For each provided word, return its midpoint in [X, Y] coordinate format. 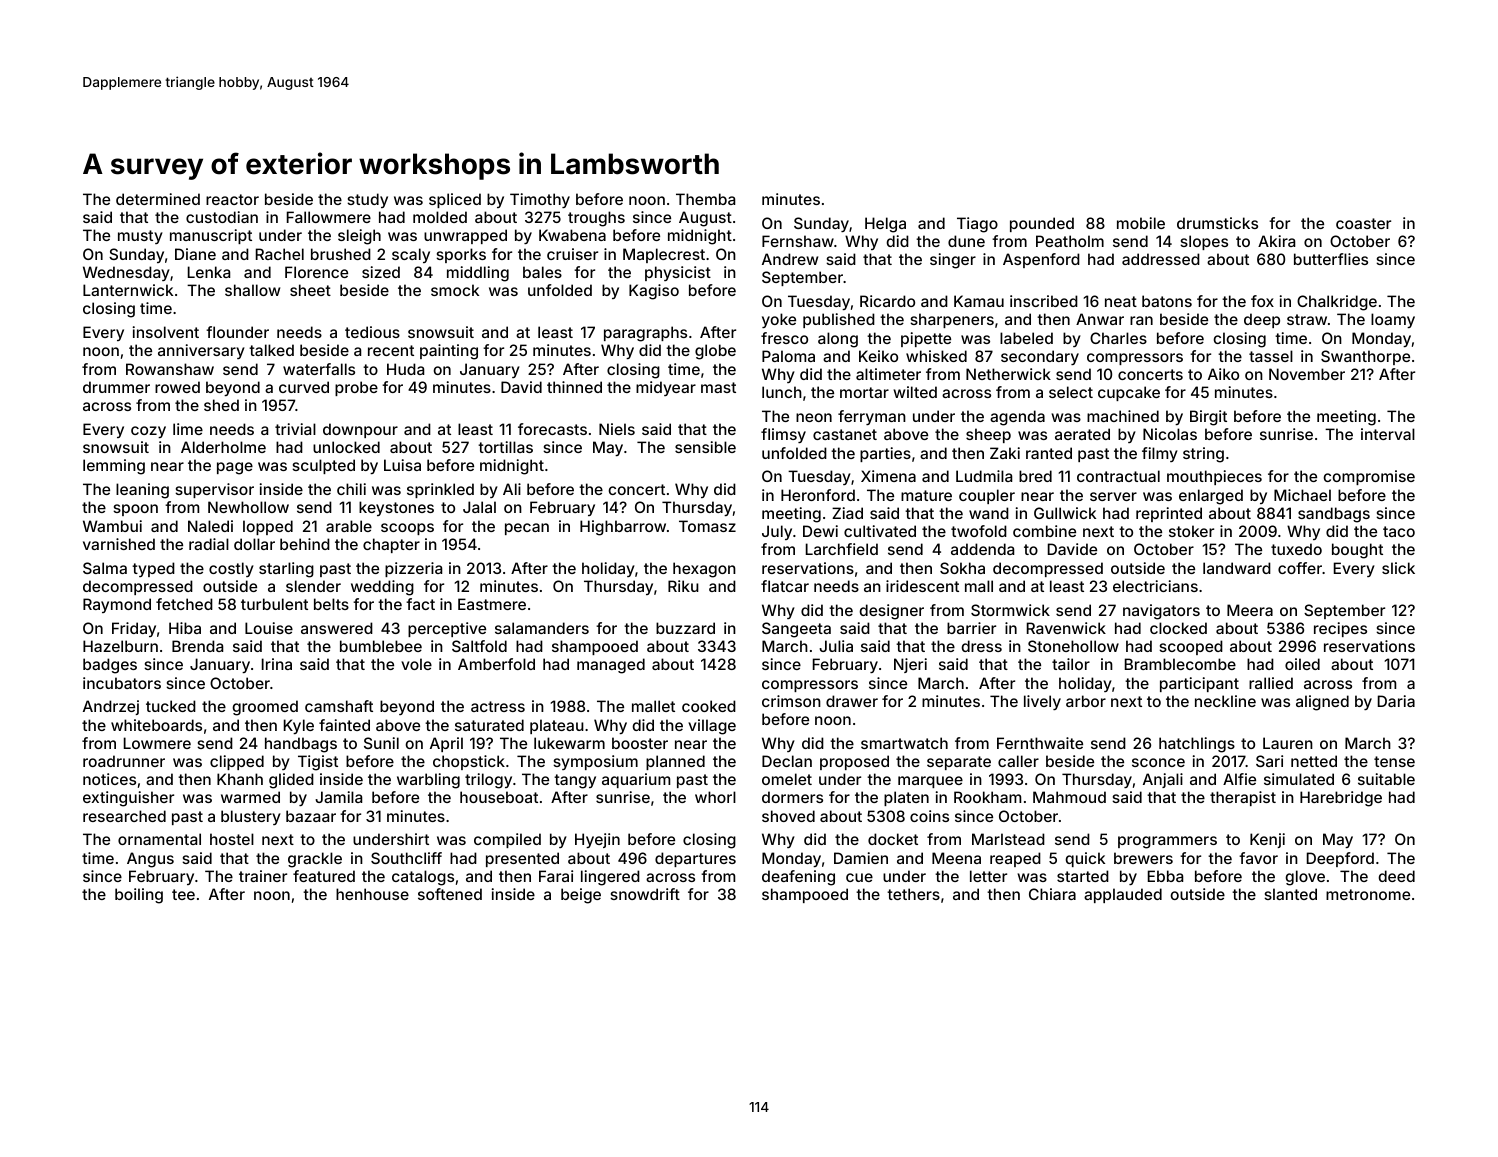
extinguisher [128, 799]
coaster [1363, 223]
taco [1399, 531]
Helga [885, 225]
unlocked [346, 447]
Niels [617, 429]
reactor [232, 199]
